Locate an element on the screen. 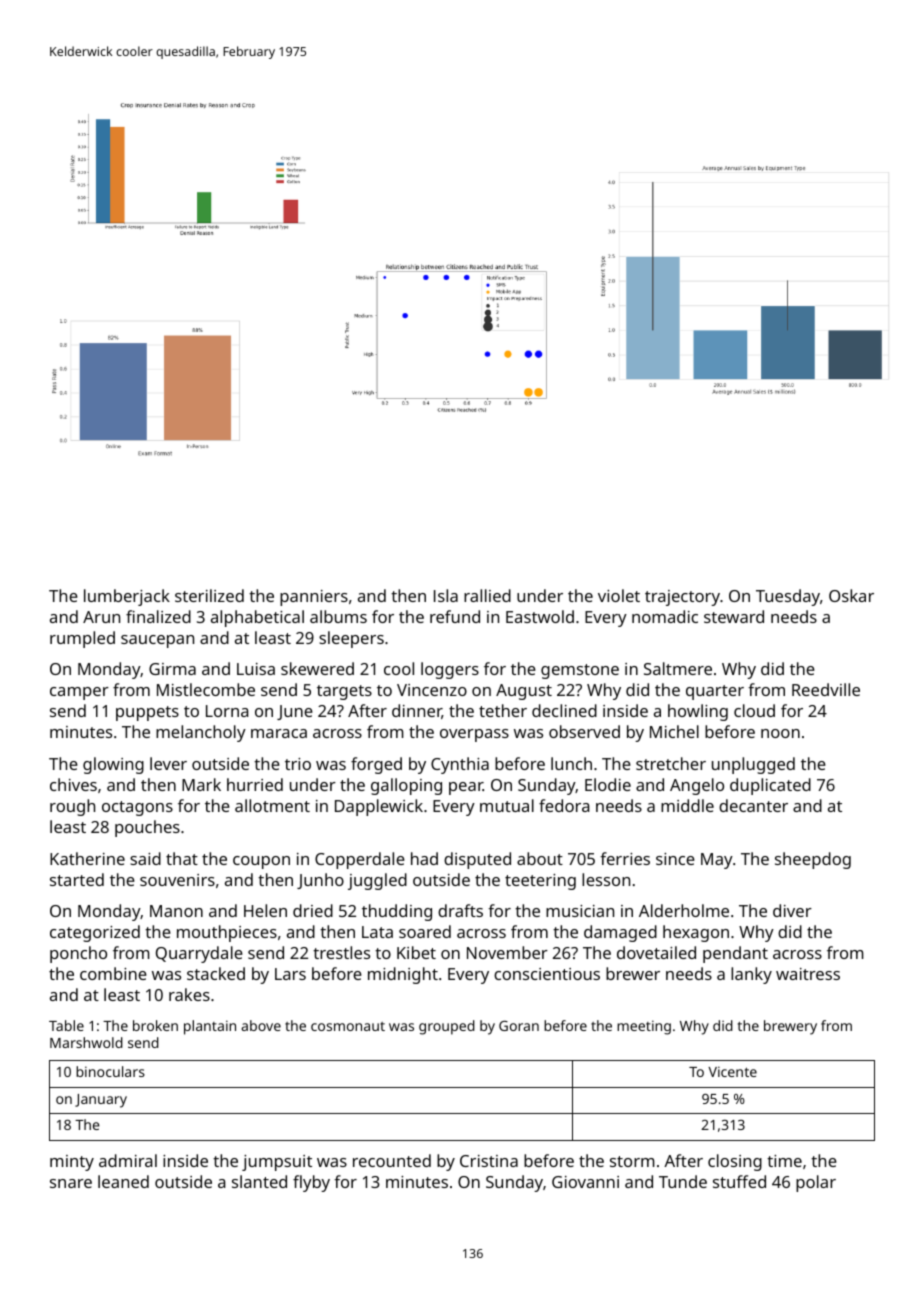  duplicated is located at coordinates (770, 786).
